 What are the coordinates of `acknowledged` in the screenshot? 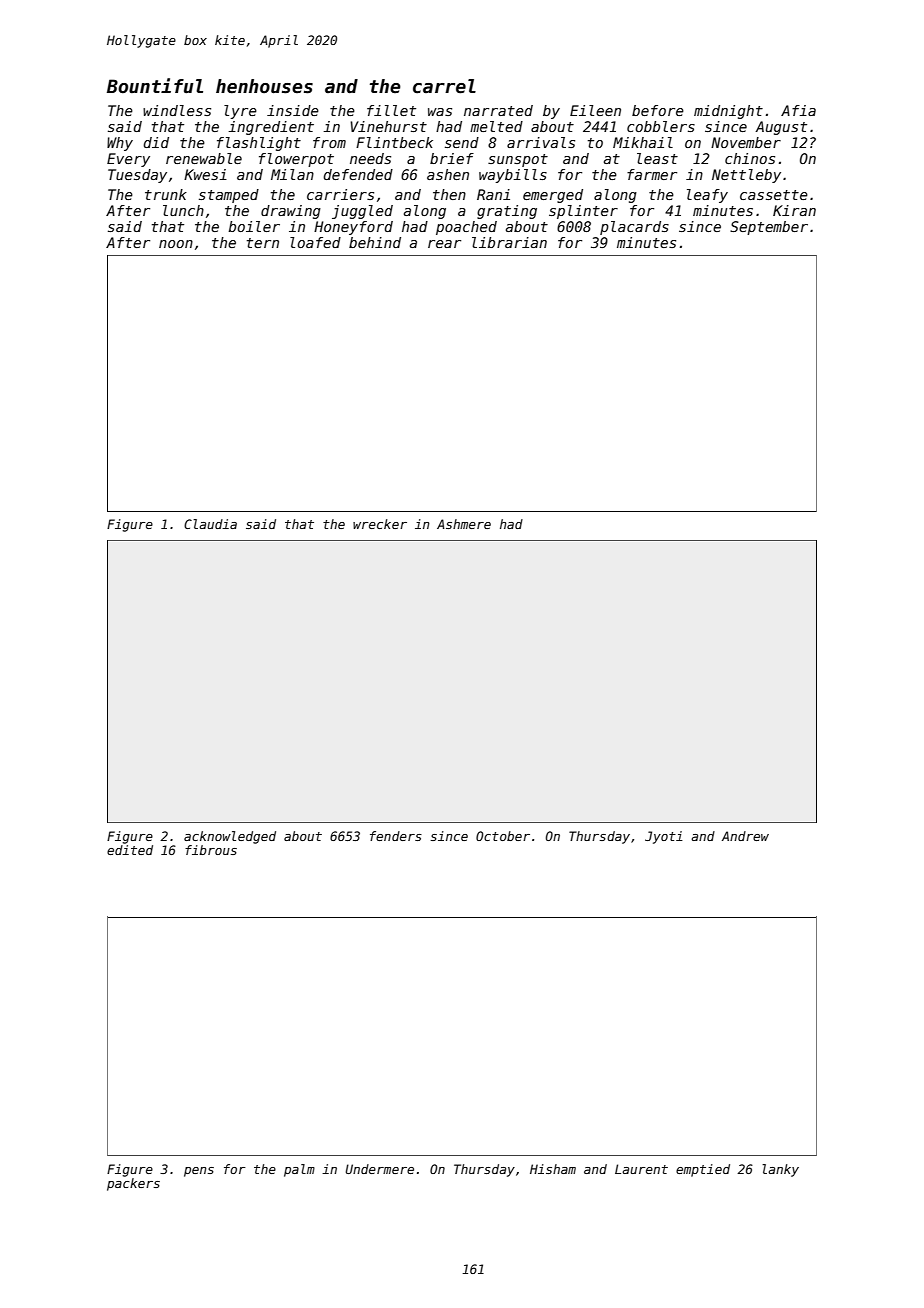 It's located at (230, 837).
